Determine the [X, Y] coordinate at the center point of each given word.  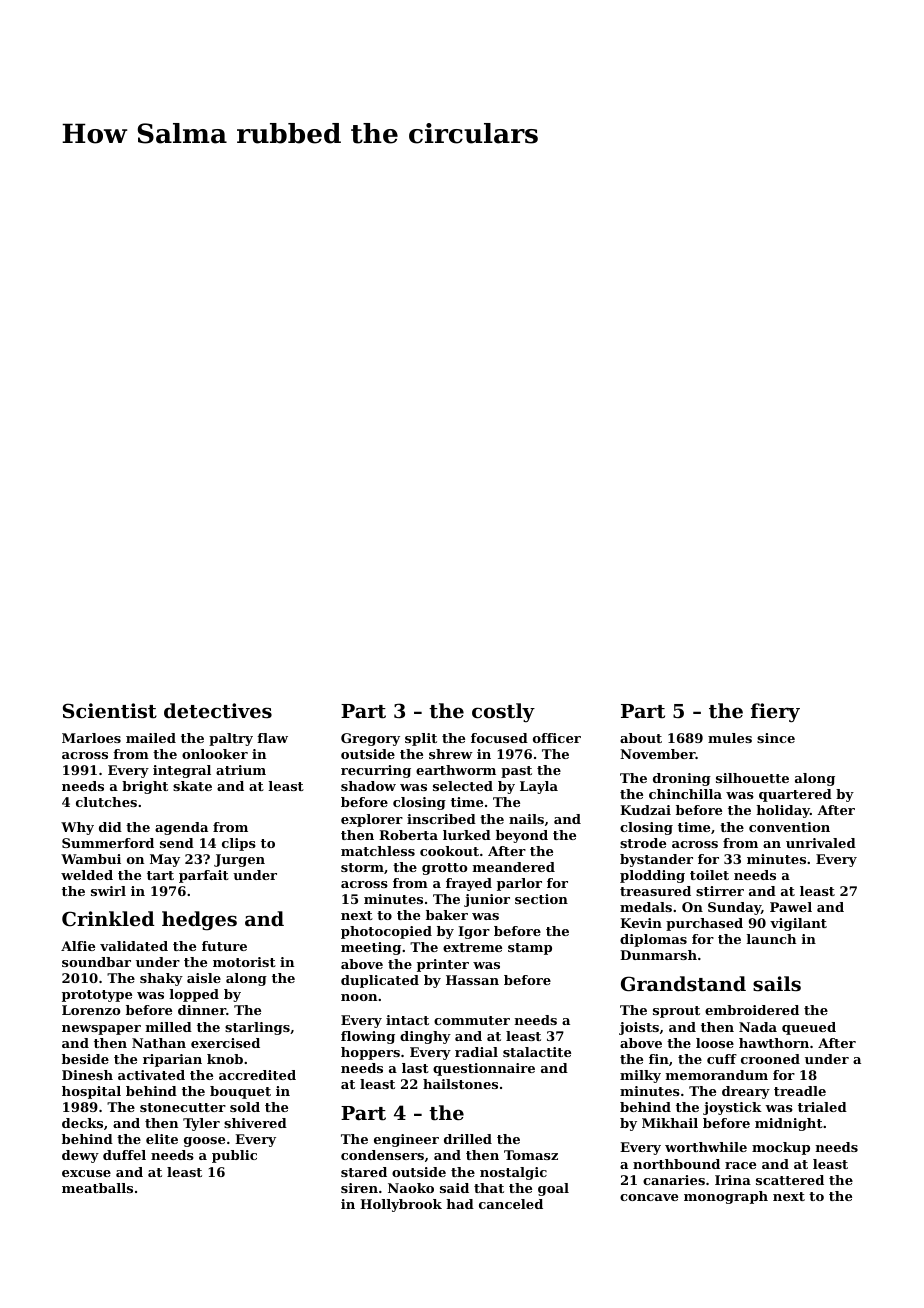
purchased [704, 924]
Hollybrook [401, 1205]
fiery [775, 713]
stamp [530, 949]
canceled [511, 1204]
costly [503, 712]
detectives [218, 711]
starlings [257, 1028]
